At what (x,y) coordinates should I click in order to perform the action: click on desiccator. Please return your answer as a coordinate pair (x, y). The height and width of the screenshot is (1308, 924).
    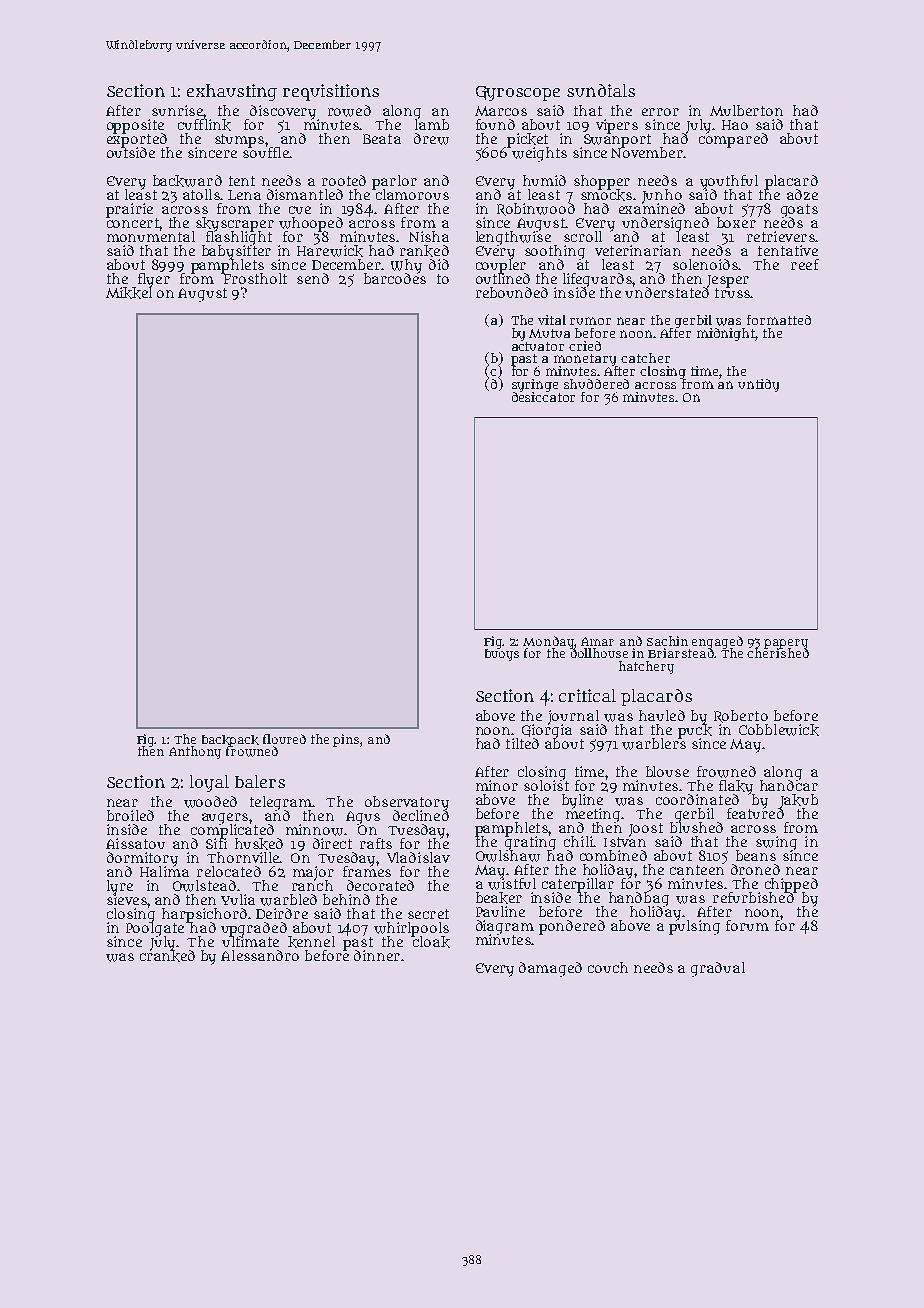
    Looking at the image, I should click on (543, 397).
